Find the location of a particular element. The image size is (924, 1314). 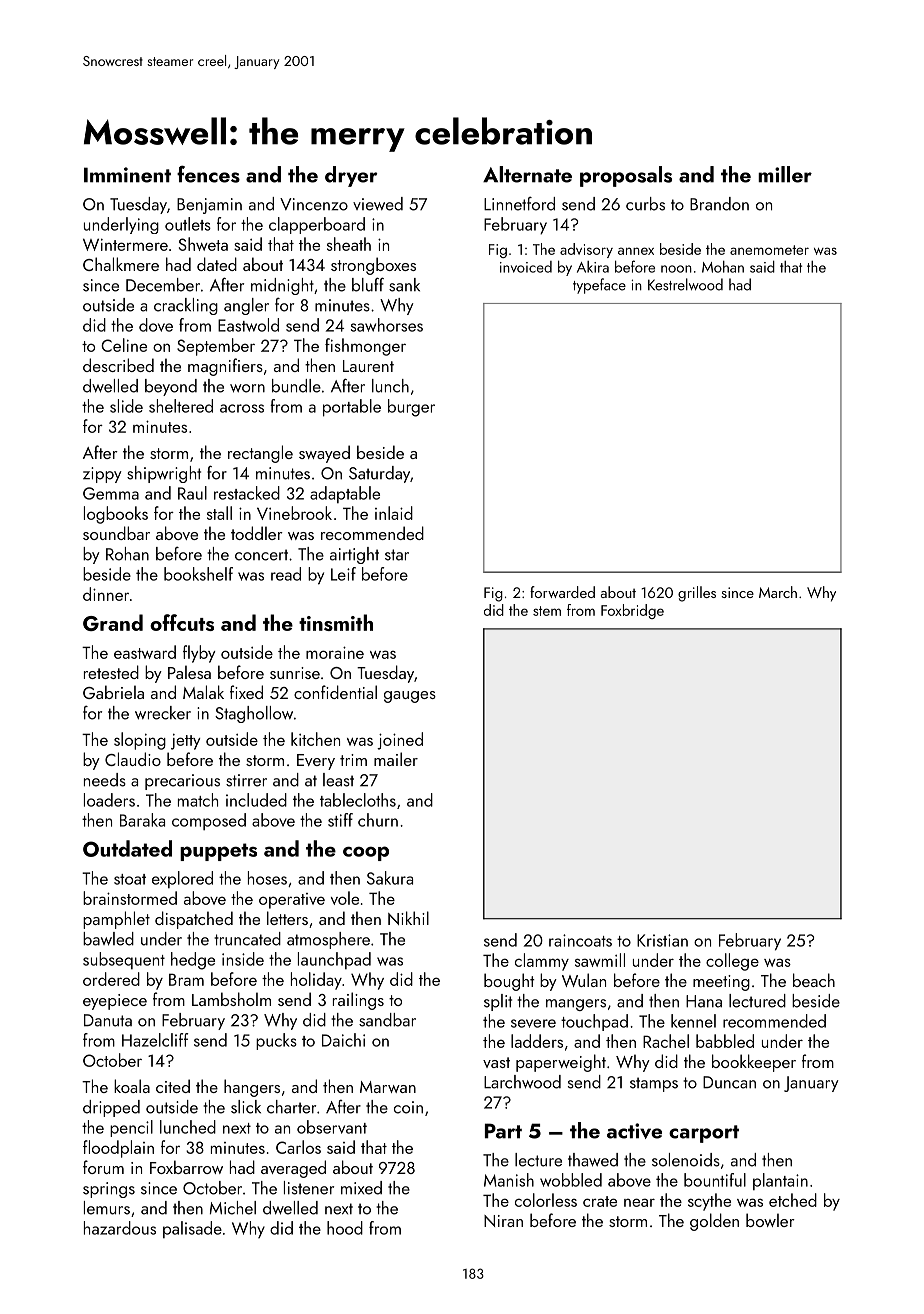

plantain is located at coordinates (780, 1181).
